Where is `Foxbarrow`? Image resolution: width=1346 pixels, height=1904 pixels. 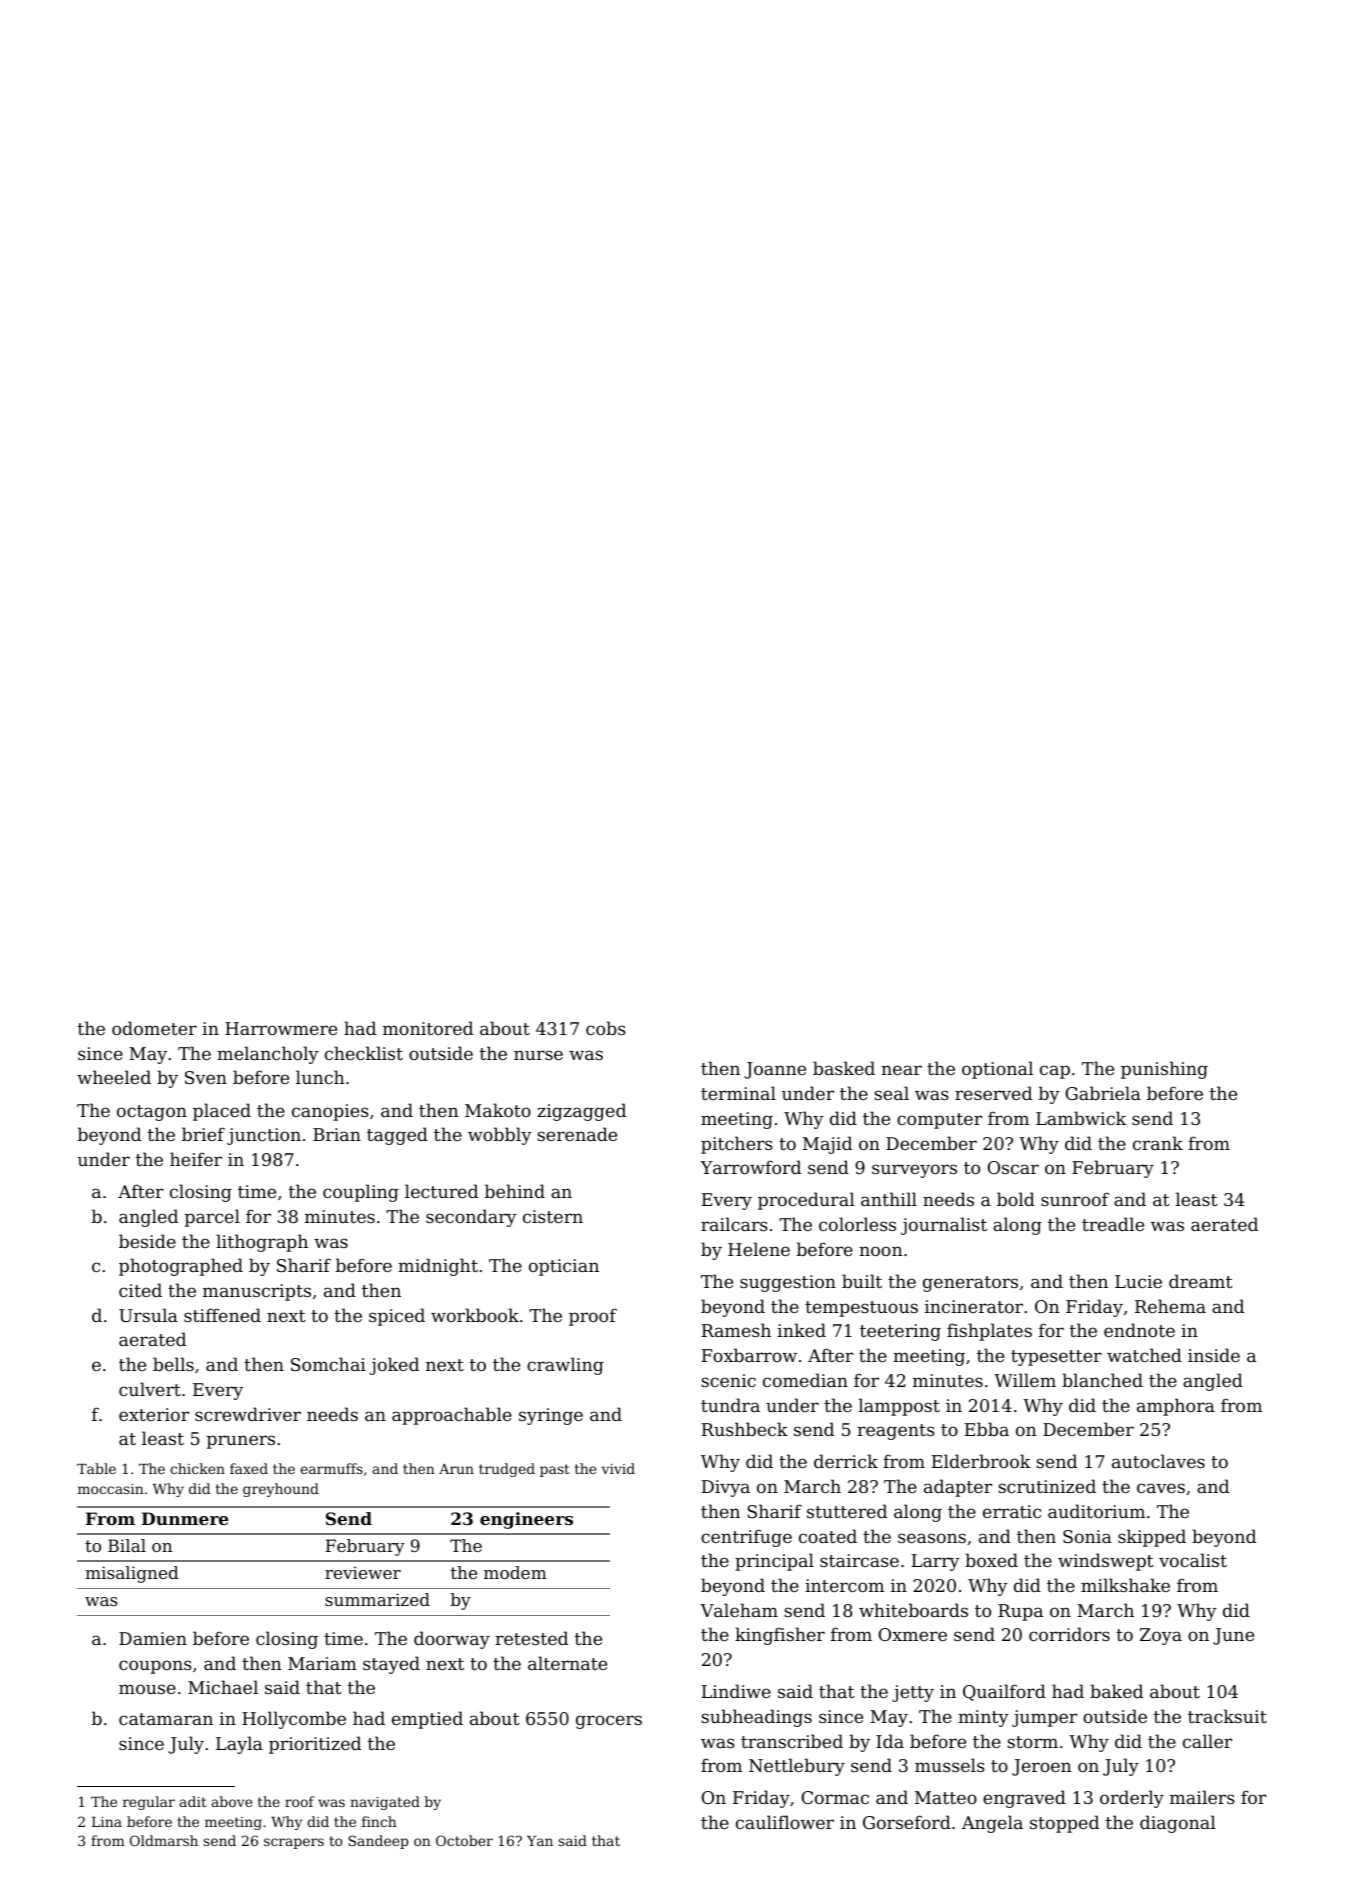 Foxbarrow is located at coordinates (749, 1355).
